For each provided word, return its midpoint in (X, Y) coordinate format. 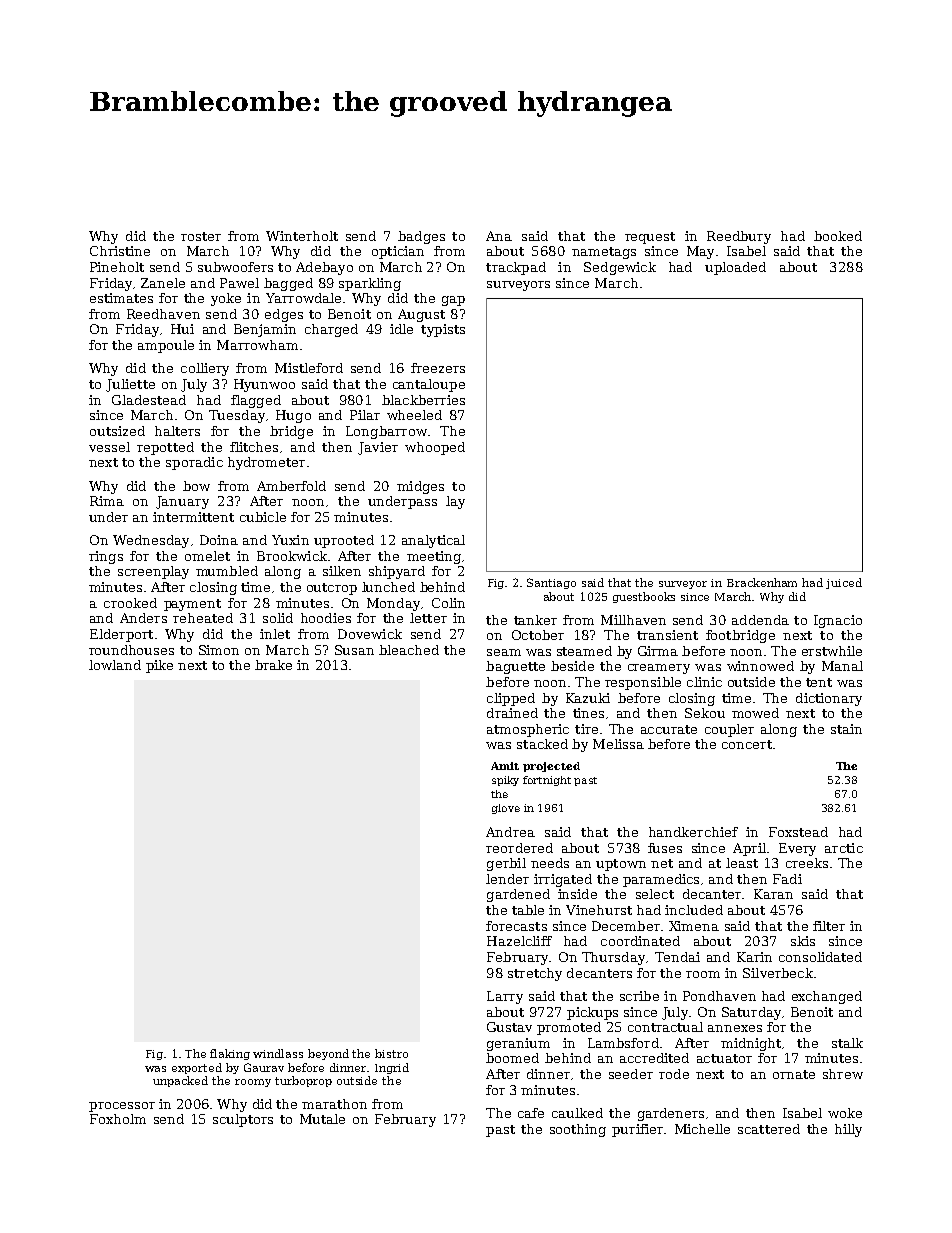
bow (196, 486)
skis (803, 941)
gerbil (506, 864)
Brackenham (762, 582)
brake (273, 665)
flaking (230, 1054)
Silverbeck (778, 973)
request (650, 238)
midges (420, 487)
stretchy (535, 974)
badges (421, 237)
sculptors (243, 1120)
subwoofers (235, 267)
